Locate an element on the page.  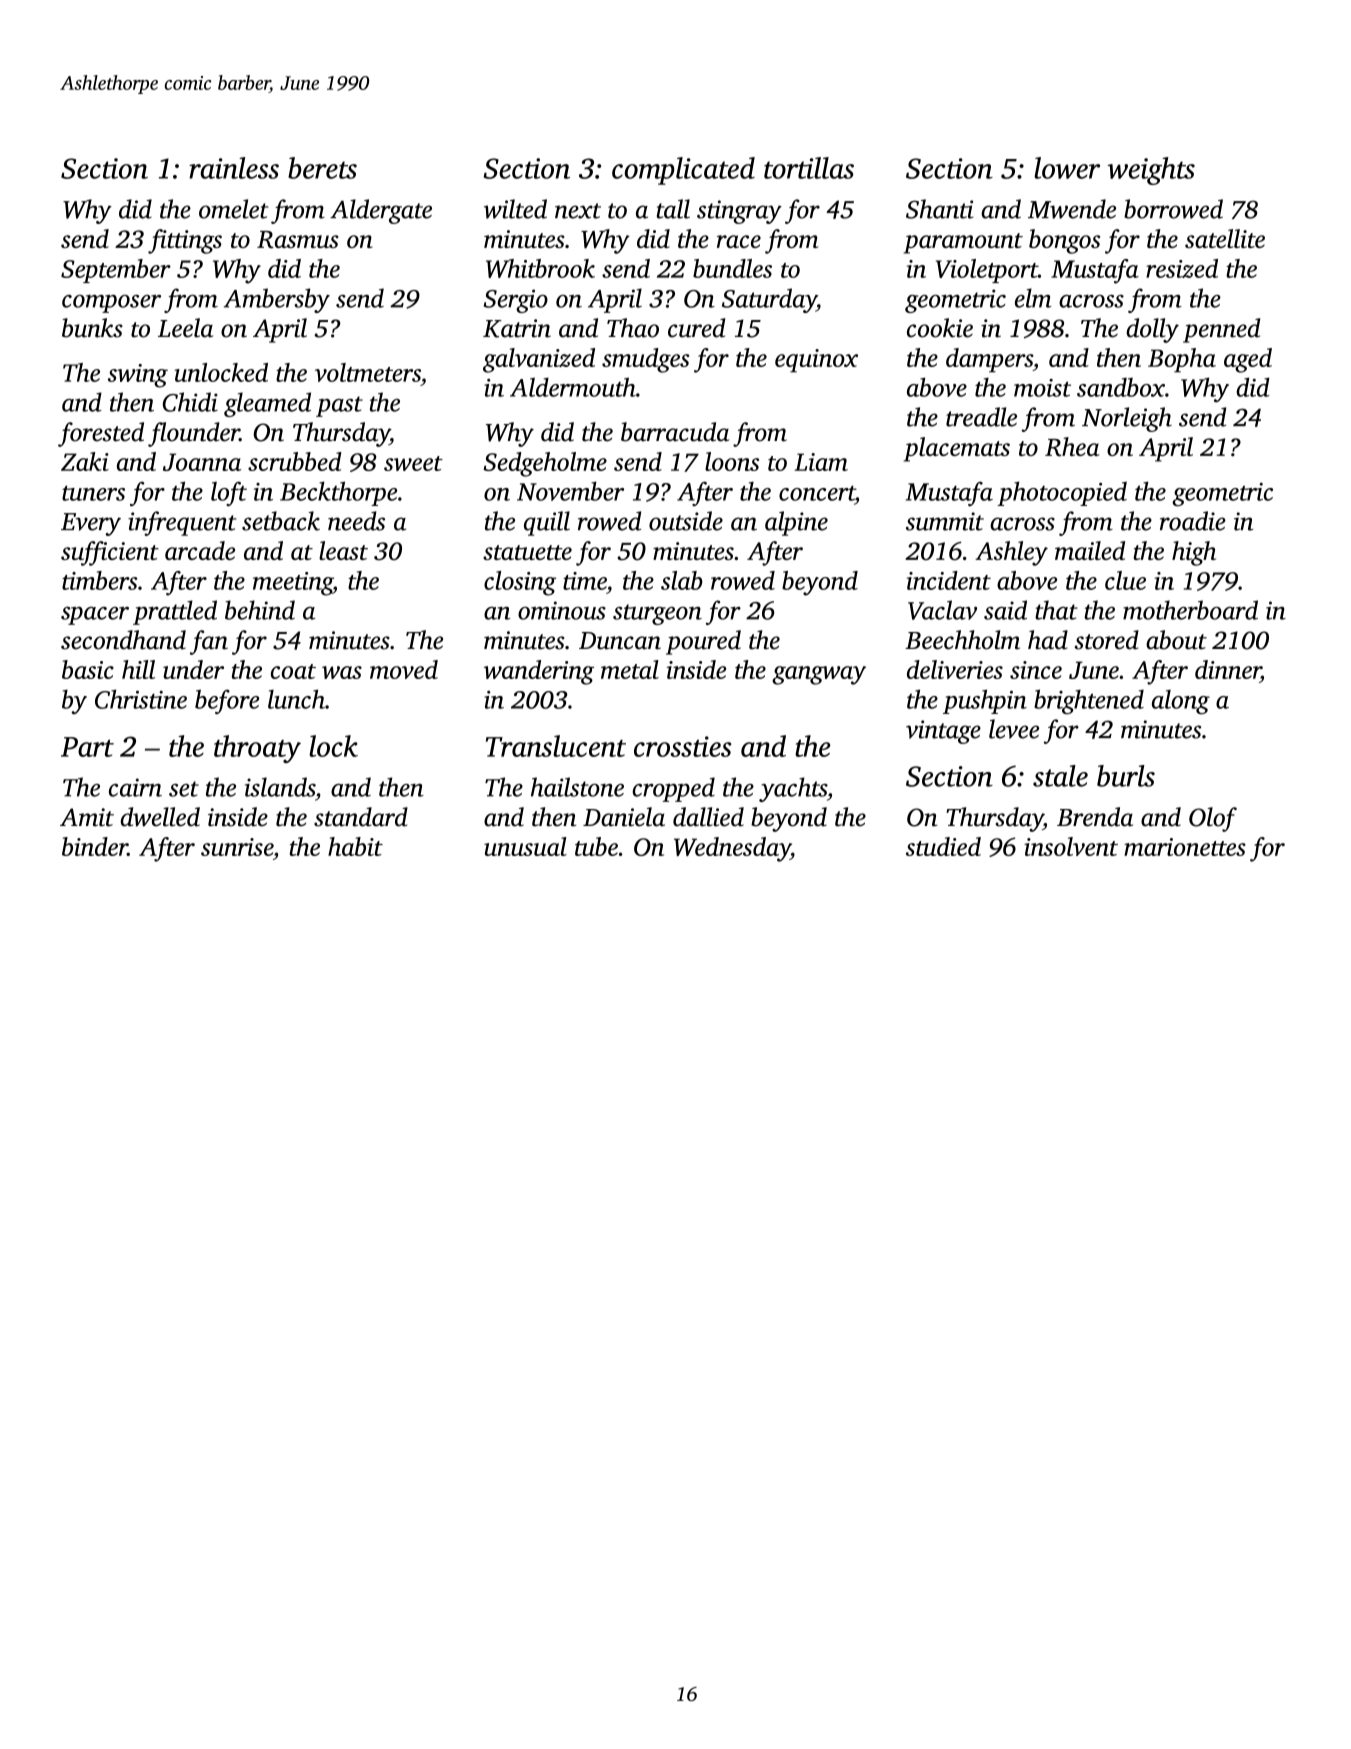
September is located at coordinates (116, 271).
